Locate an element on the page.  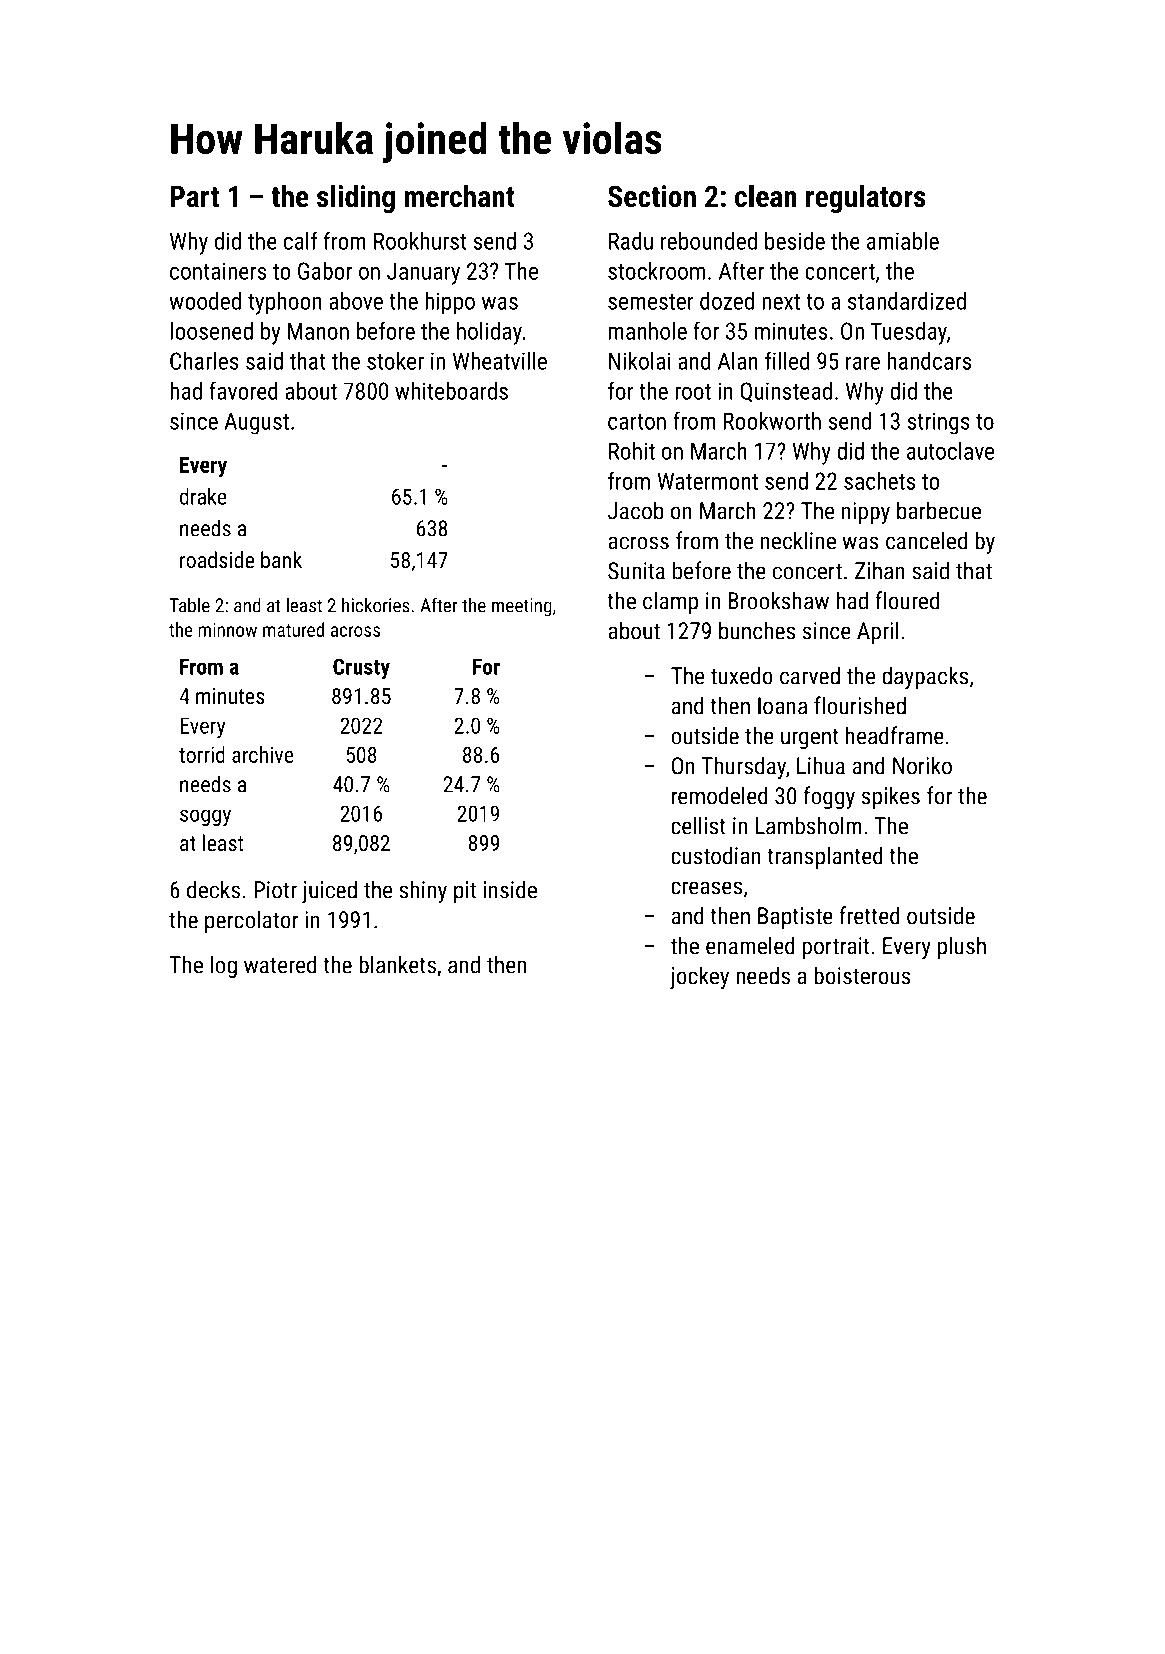
inside is located at coordinates (510, 889).
